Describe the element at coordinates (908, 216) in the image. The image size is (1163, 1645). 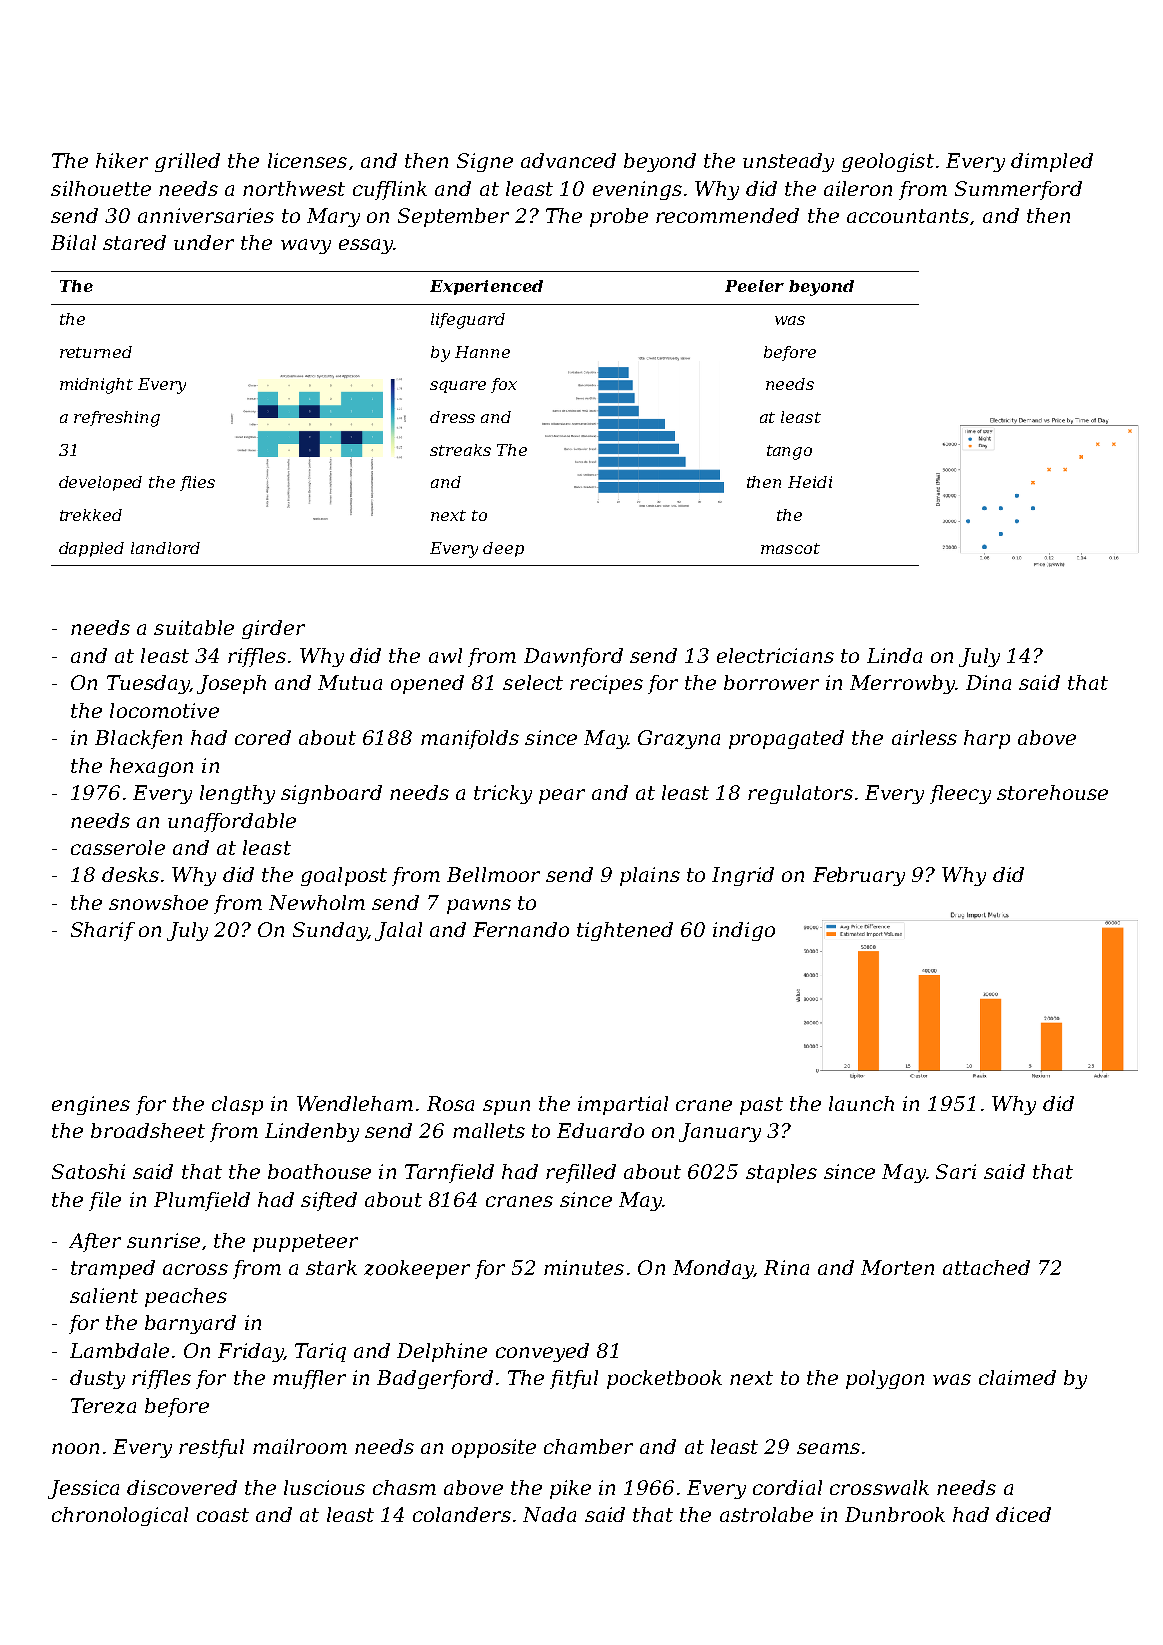
I see `accountants` at that location.
